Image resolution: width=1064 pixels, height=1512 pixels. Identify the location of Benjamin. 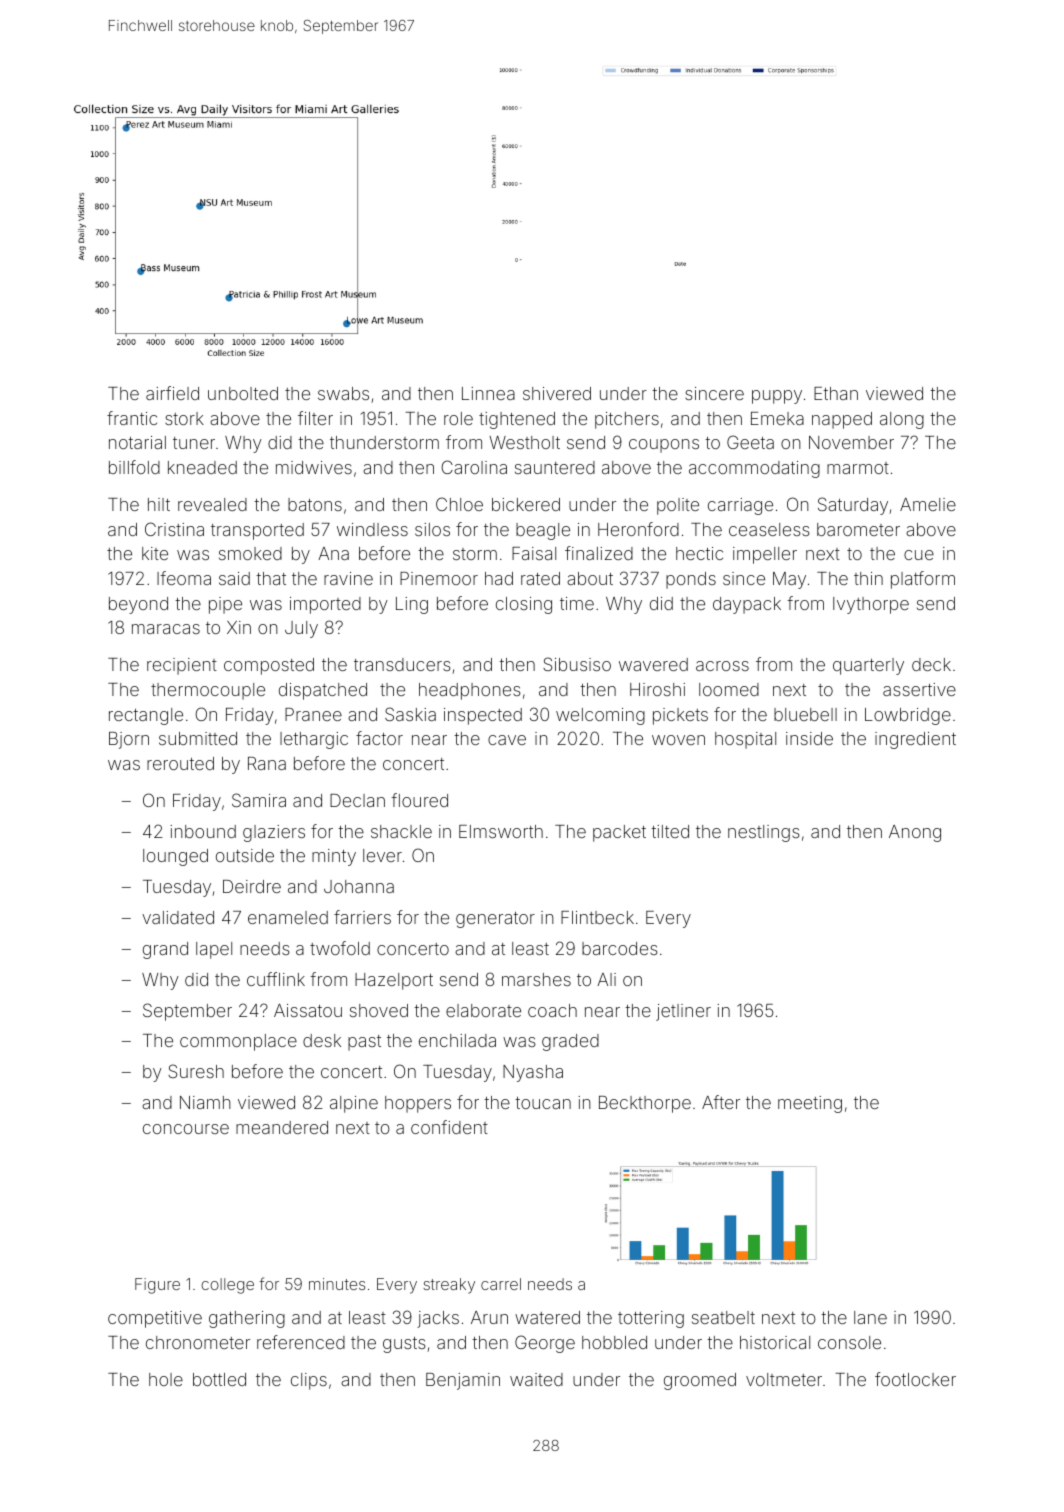
(463, 1381).
